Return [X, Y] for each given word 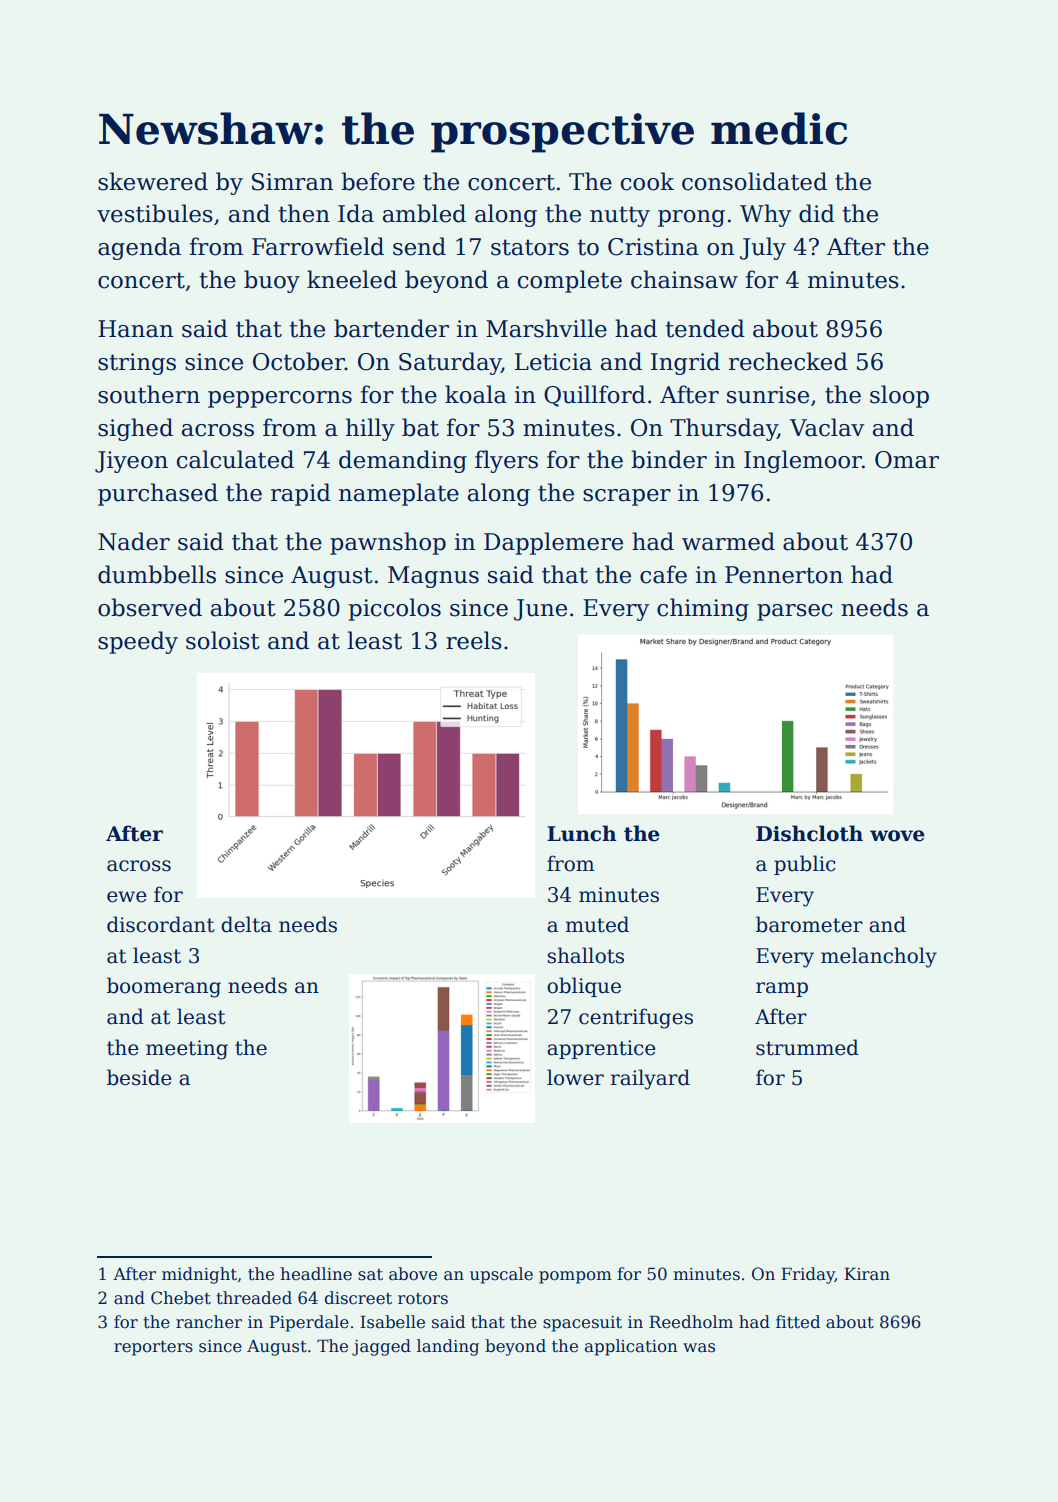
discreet [358, 1298]
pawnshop [388, 543]
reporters [153, 1348]
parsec [794, 612]
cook [647, 181]
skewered [153, 181]
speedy [138, 642]
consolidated [754, 181]
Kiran [867, 1274]
